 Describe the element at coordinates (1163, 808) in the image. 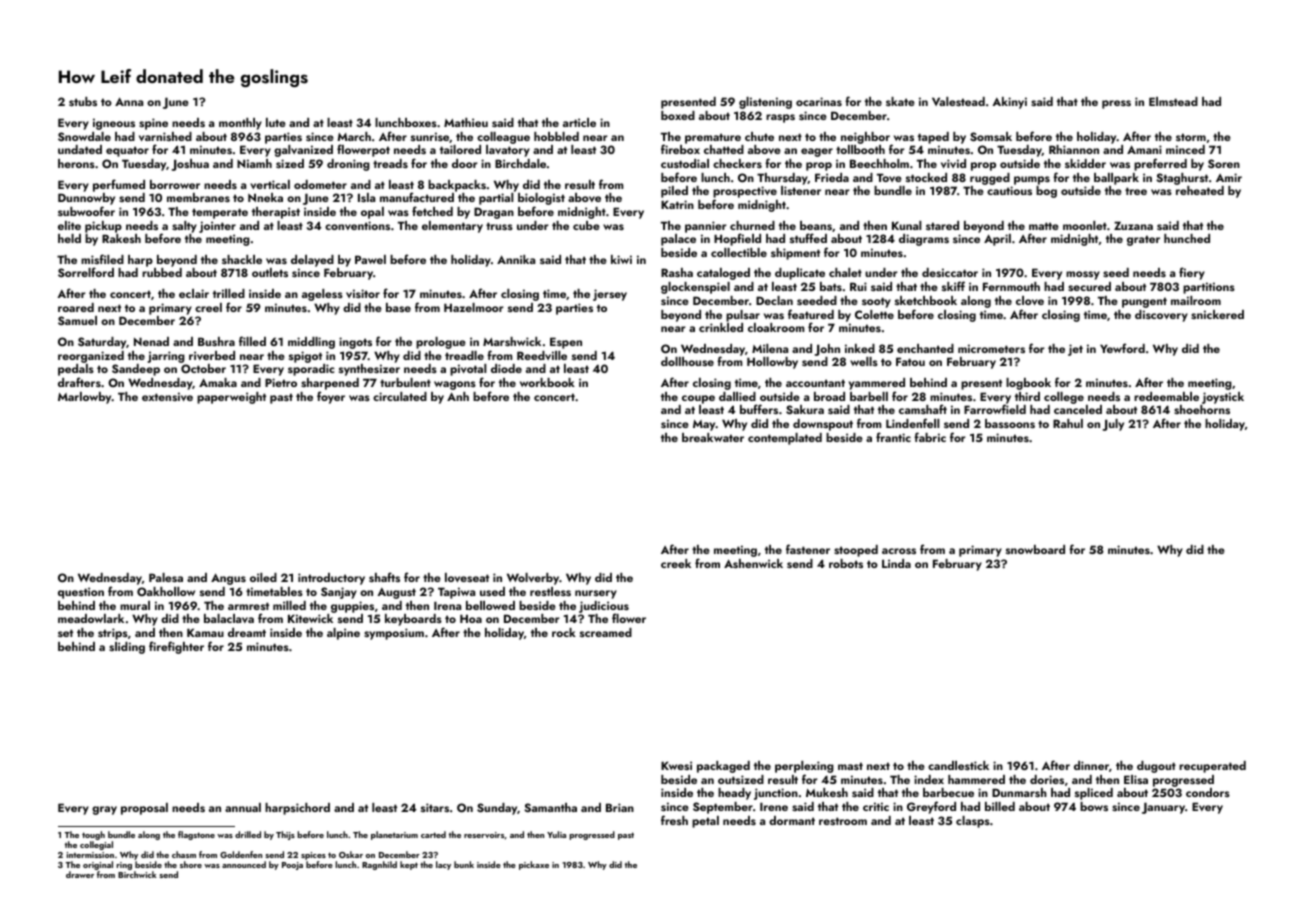

I see `January` at that location.
